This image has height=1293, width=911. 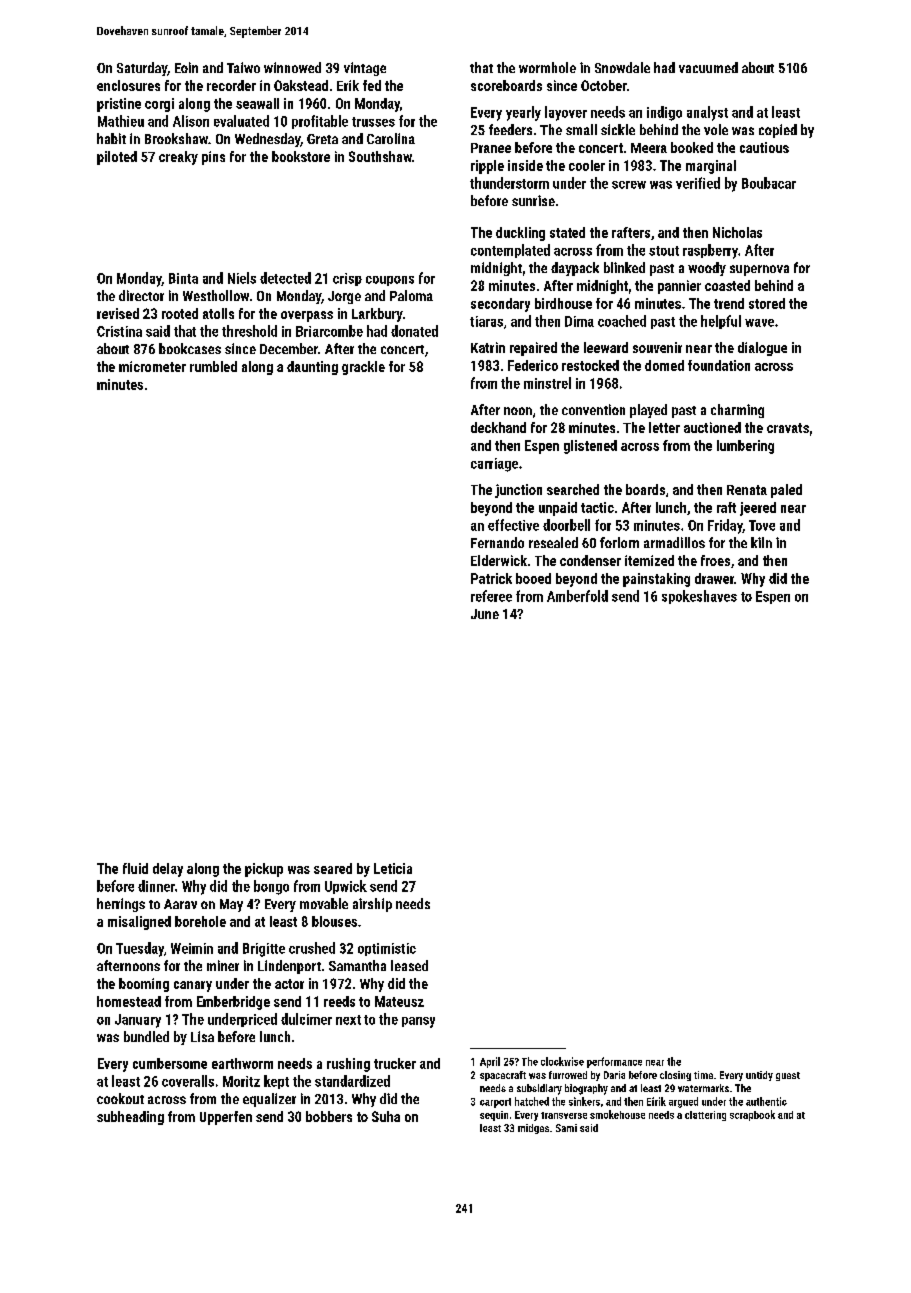 I want to click on Renata, so click(x=747, y=490).
